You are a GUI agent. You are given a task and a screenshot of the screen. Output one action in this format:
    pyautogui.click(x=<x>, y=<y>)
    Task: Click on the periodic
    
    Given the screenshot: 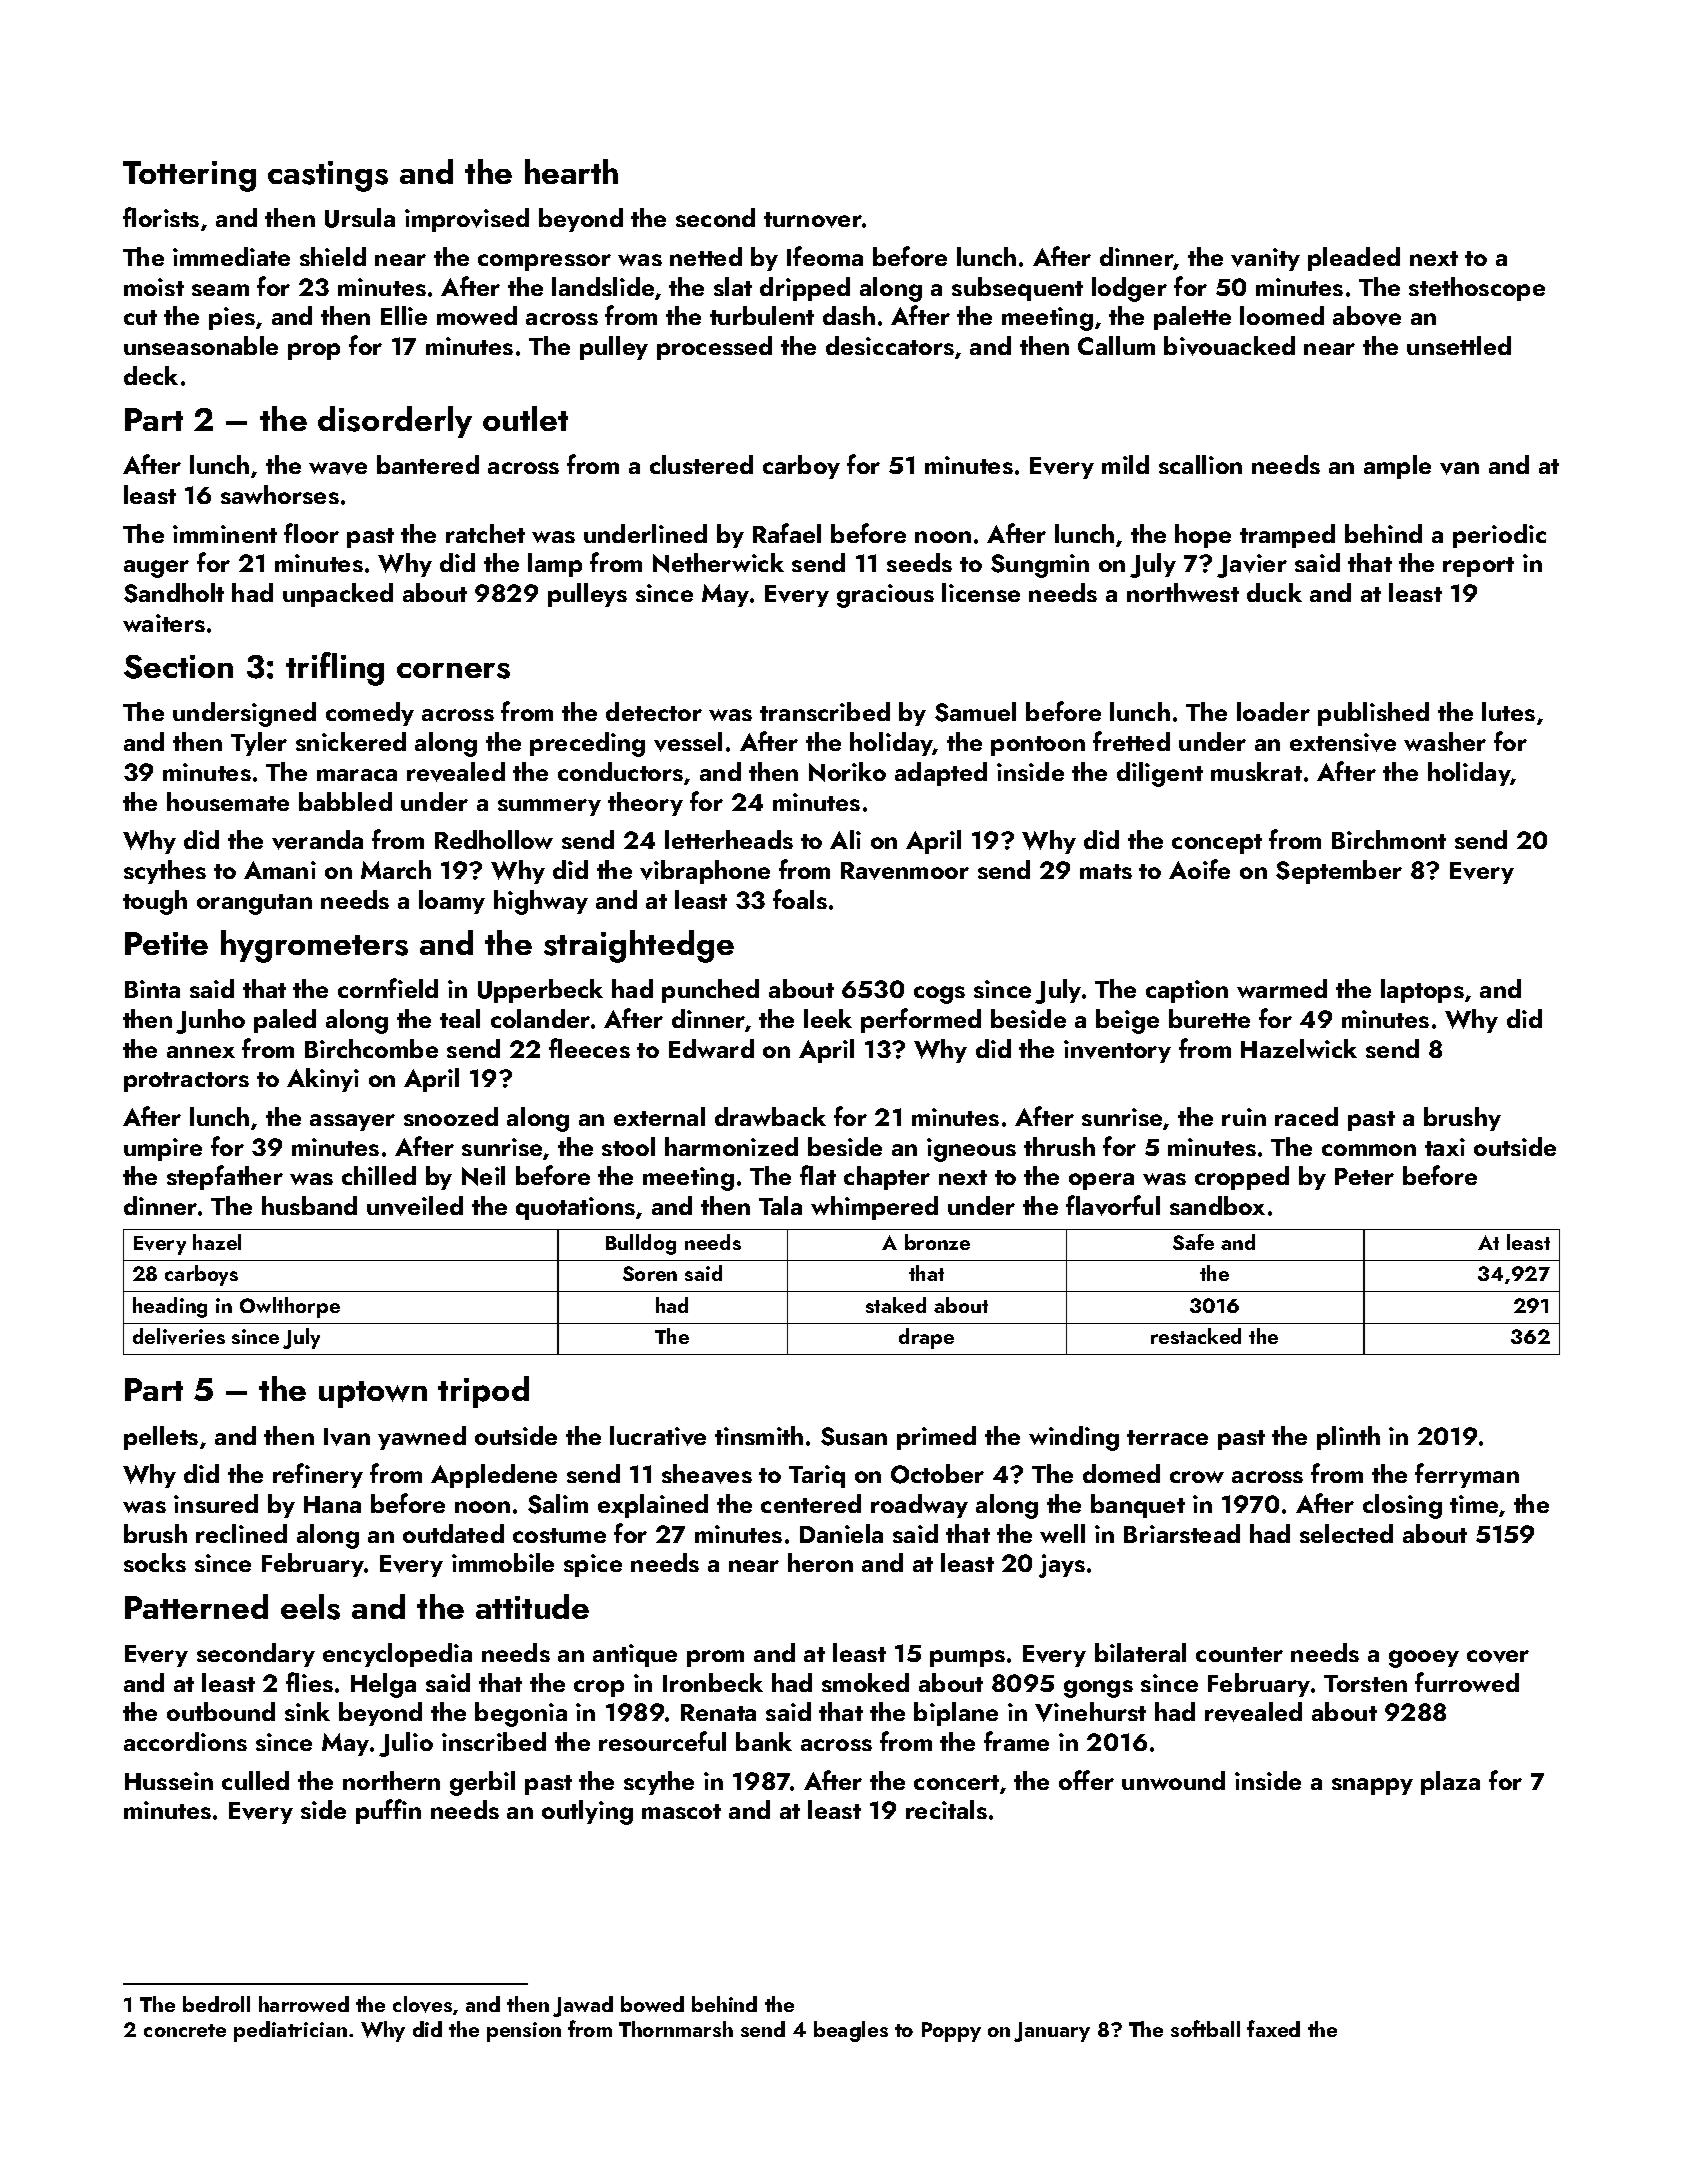 What is the action you would take?
    pyautogui.click(x=1499, y=536)
